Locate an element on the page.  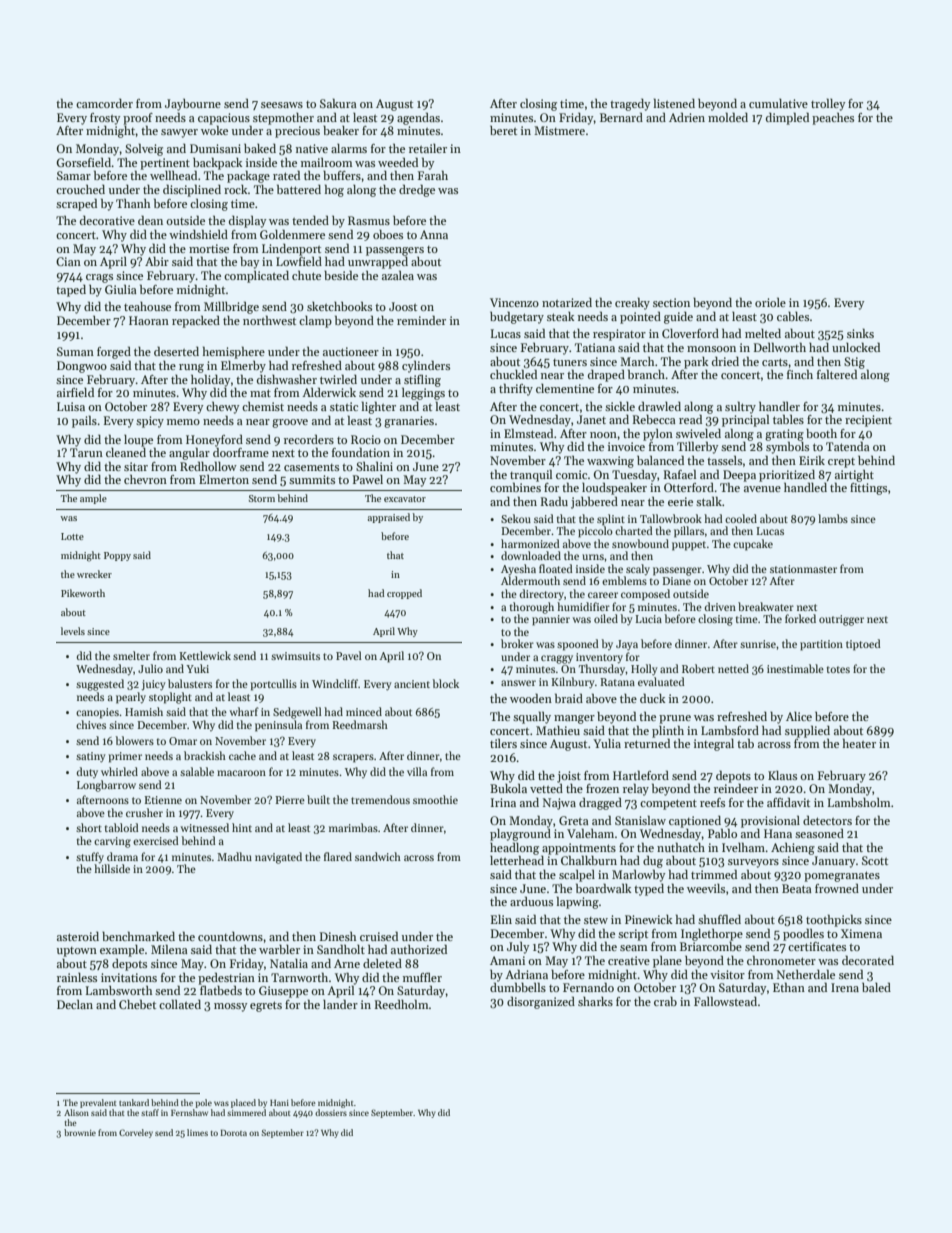
scraped is located at coordinates (76, 204).
